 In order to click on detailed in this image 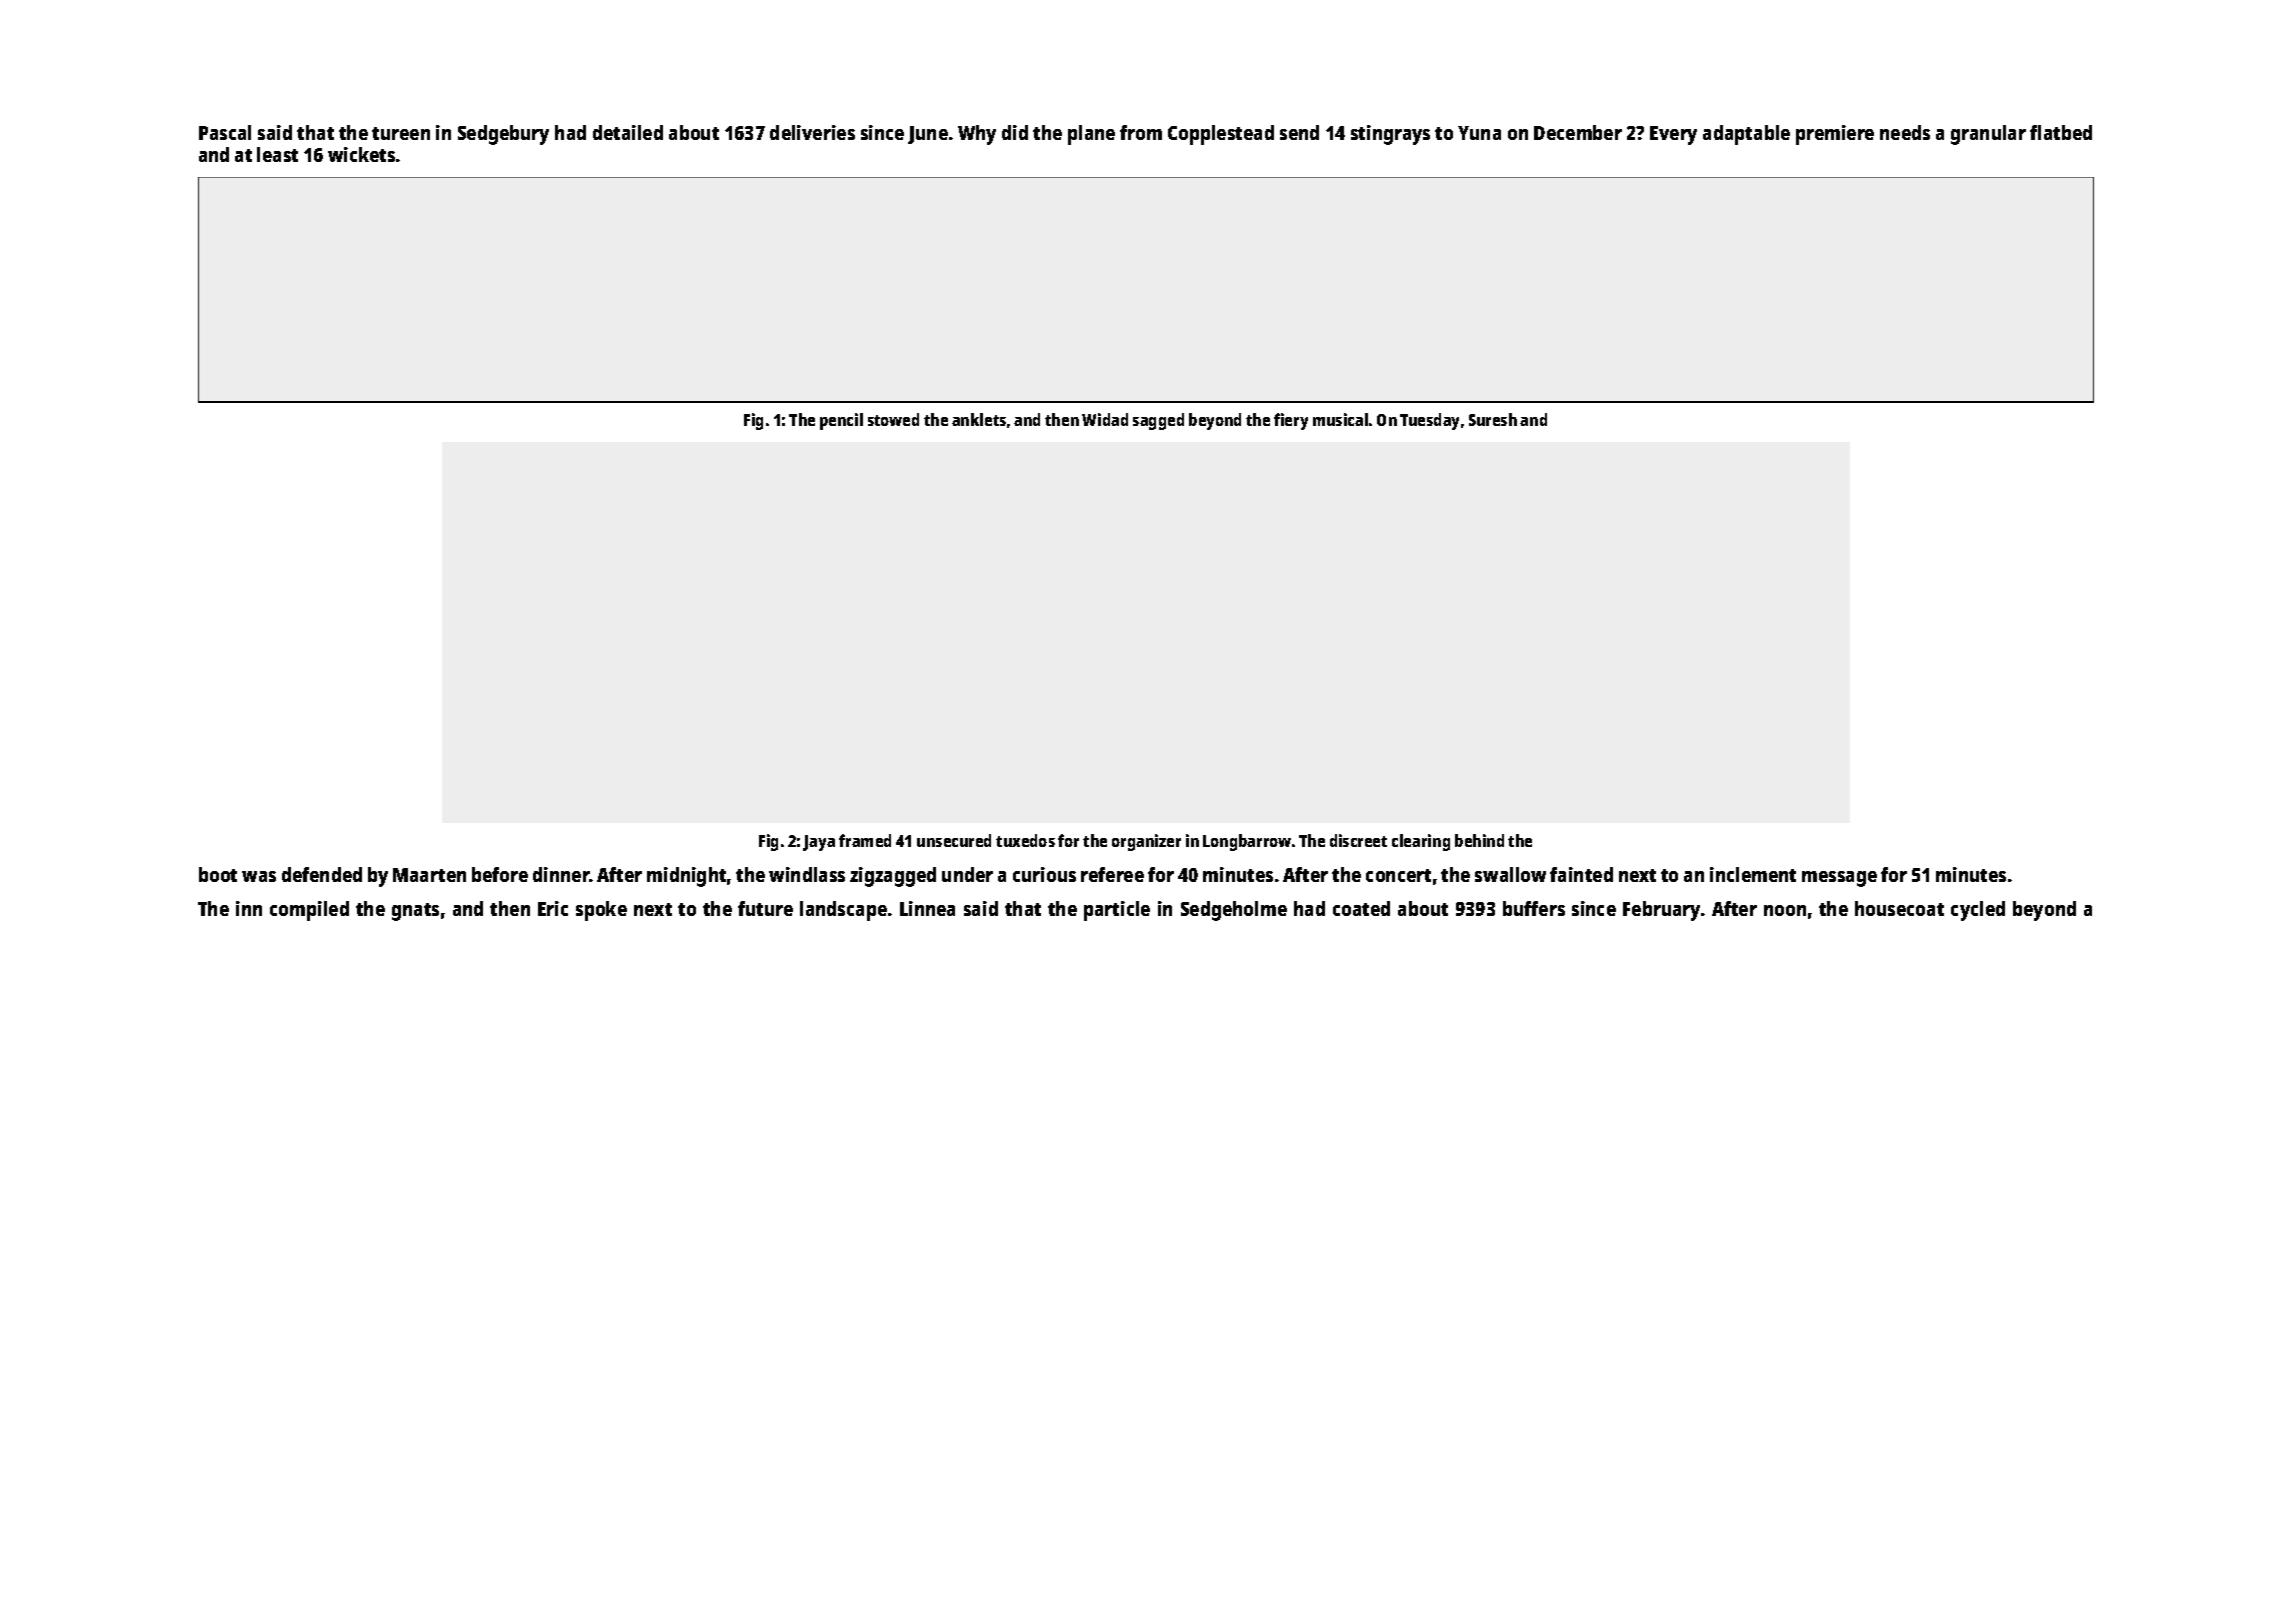, I will do `click(628, 132)`.
